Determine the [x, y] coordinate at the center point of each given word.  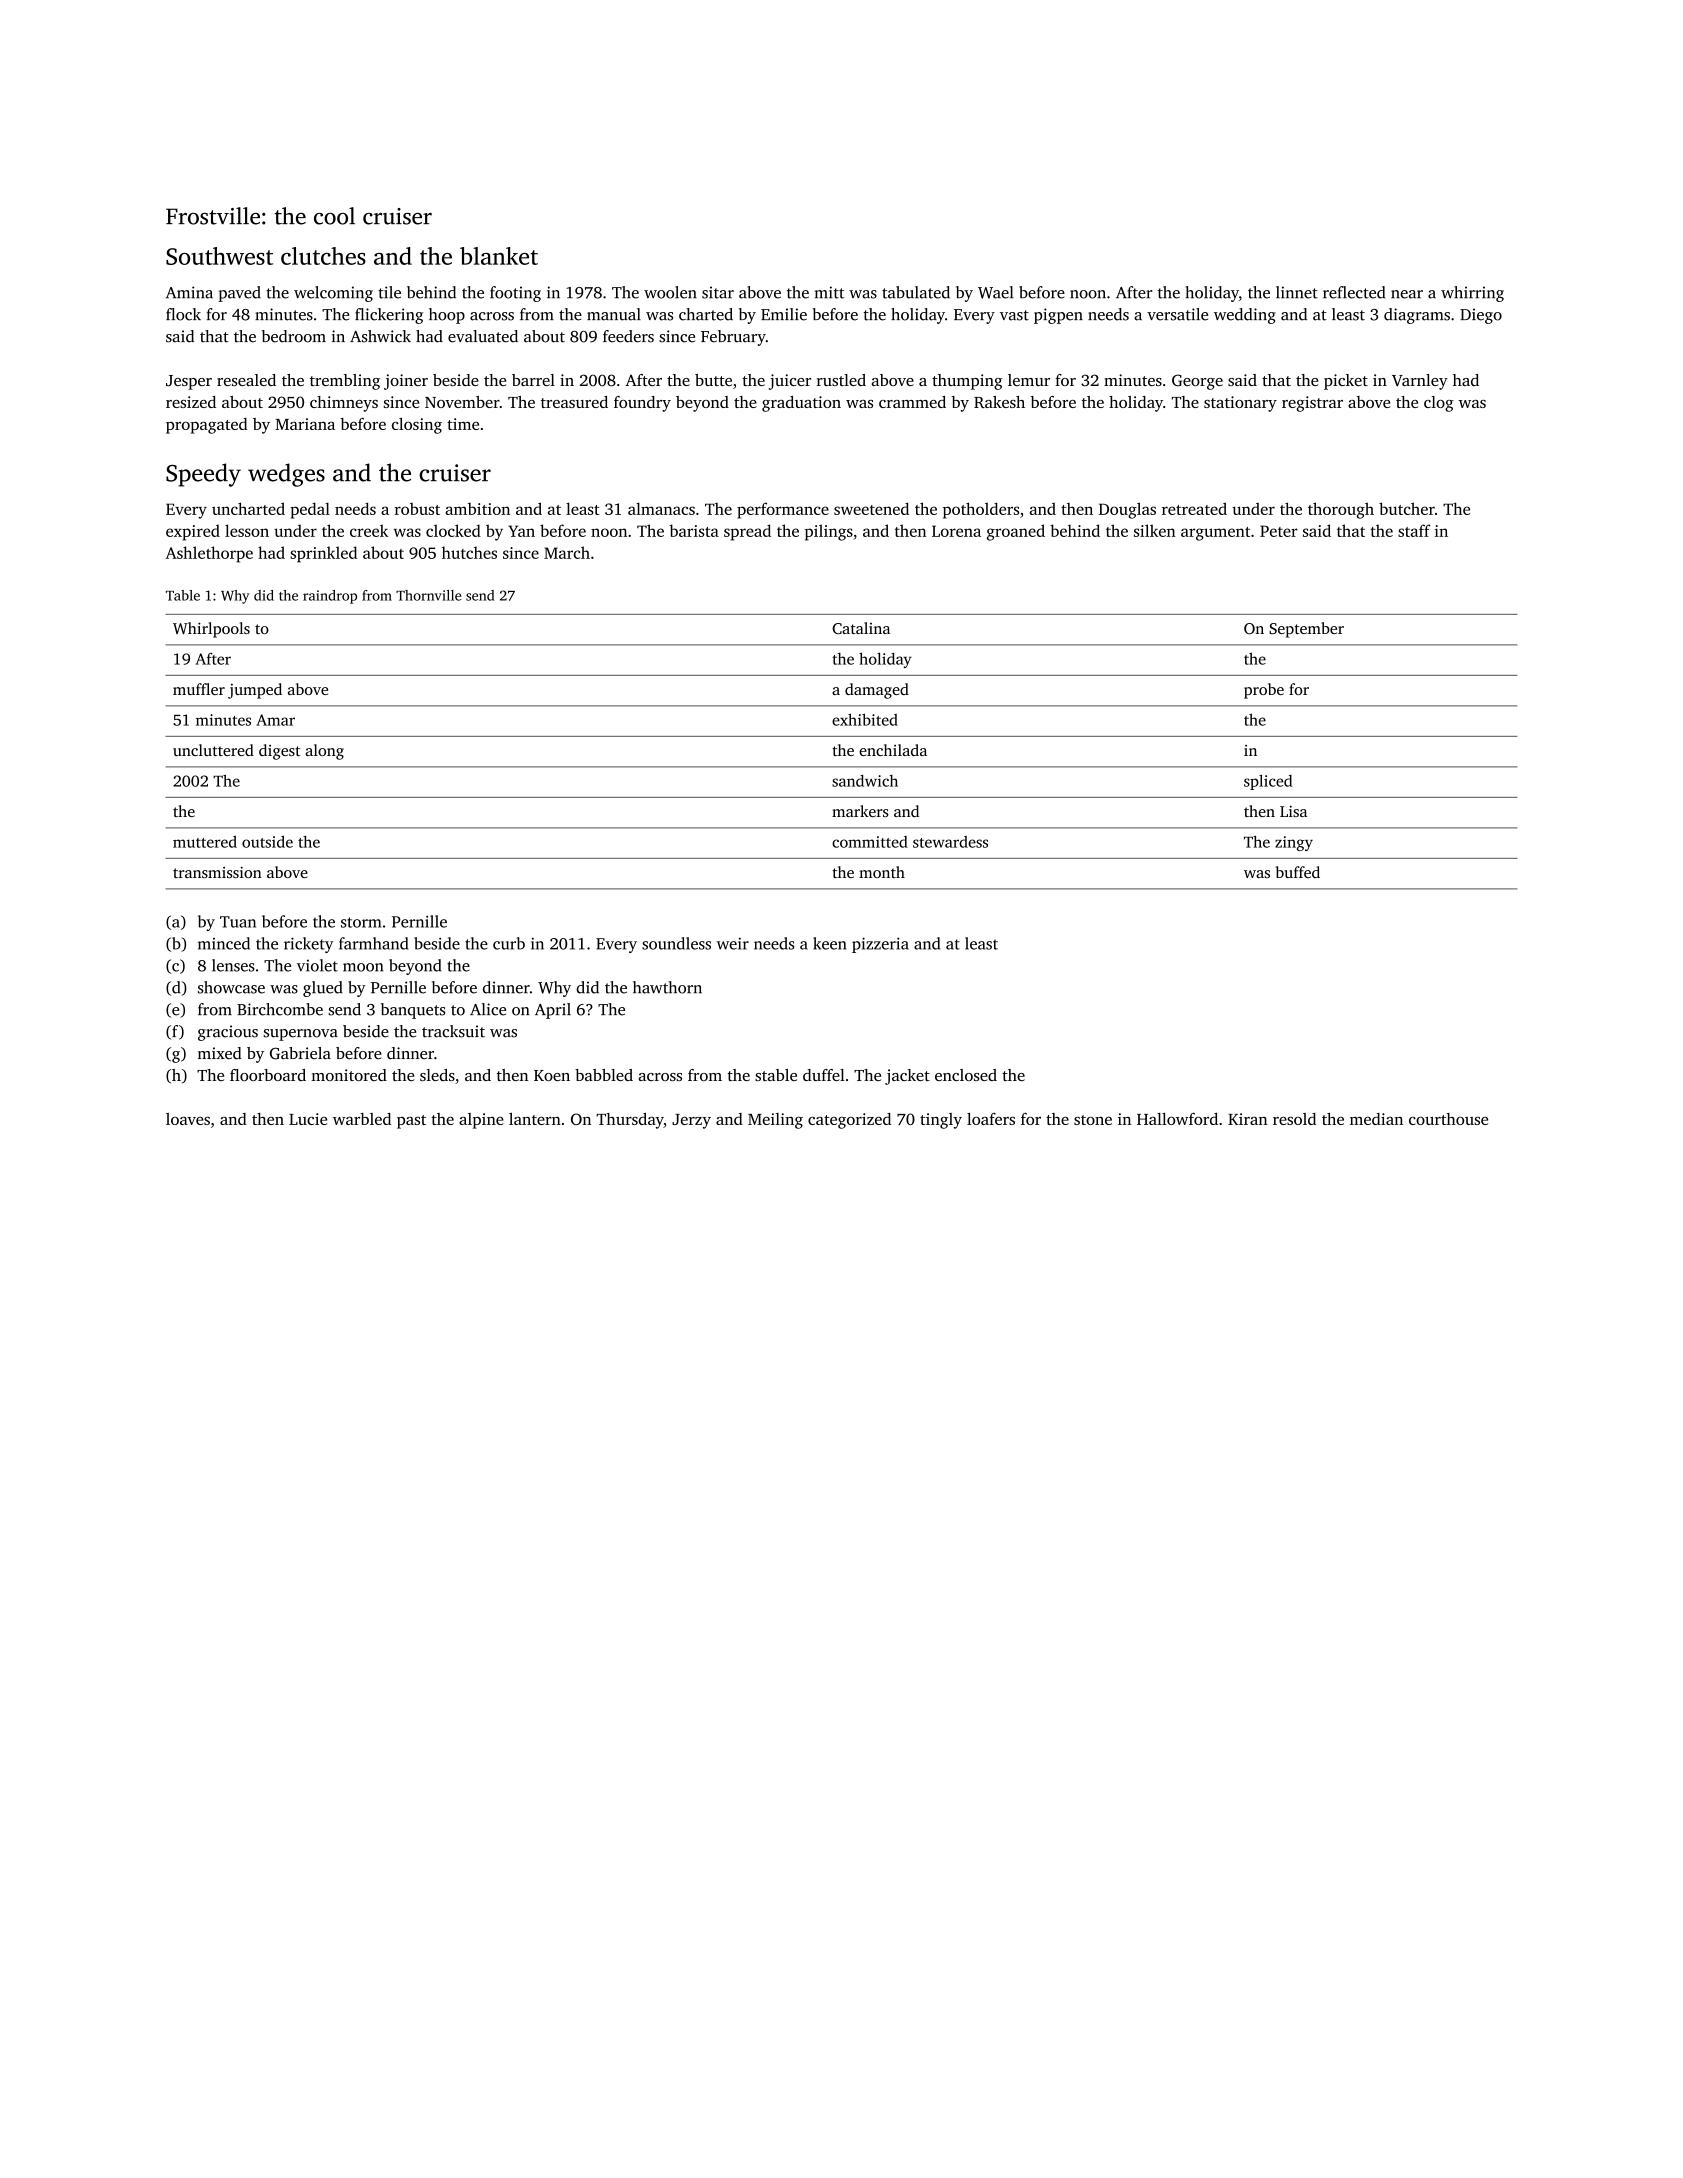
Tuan [238, 922]
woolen [670, 292]
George [1197, 382]
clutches [323, 256]
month [882, 872]
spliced [1268, 782]
